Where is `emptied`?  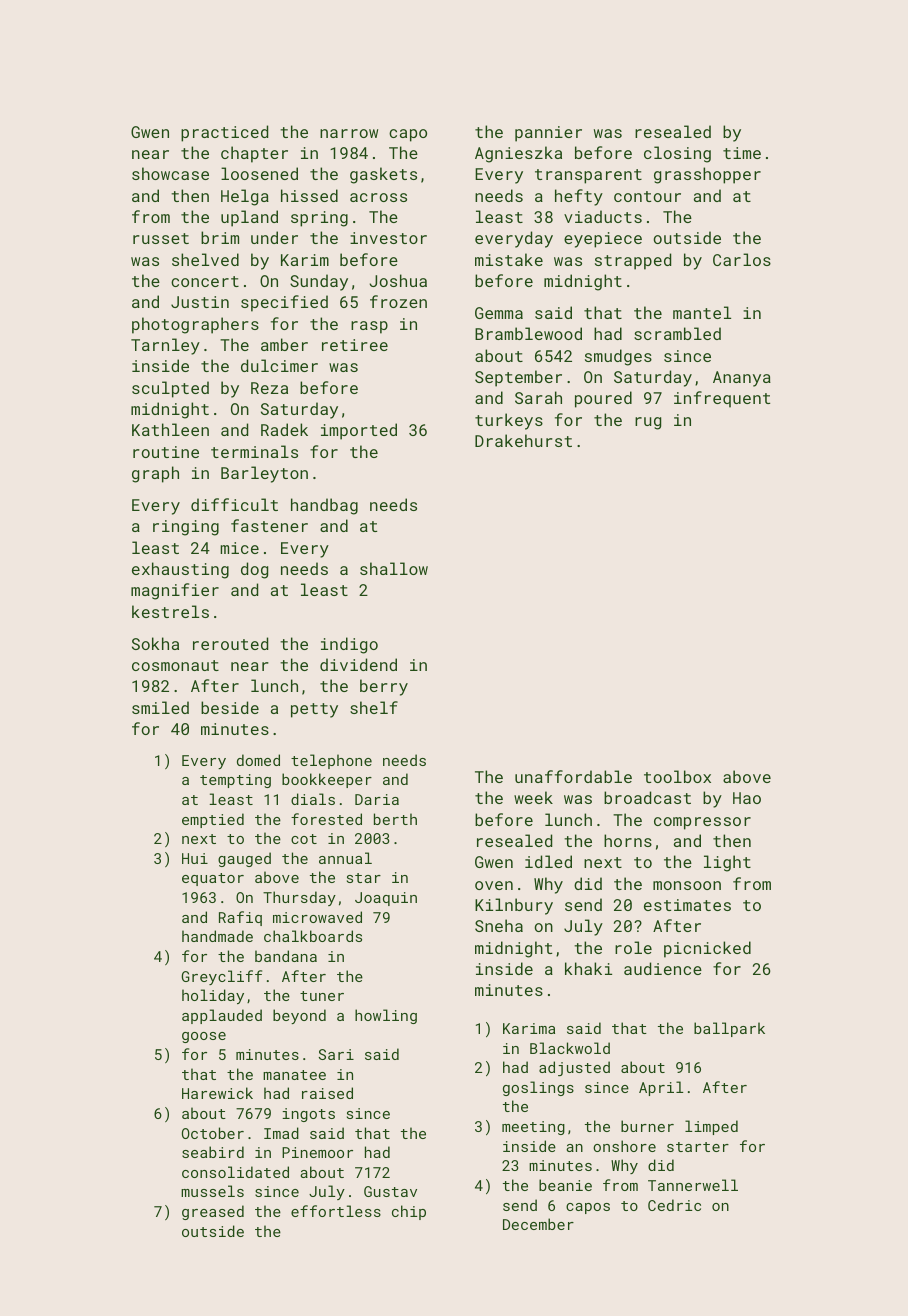 emptied is located at coordinates (213, 820).
